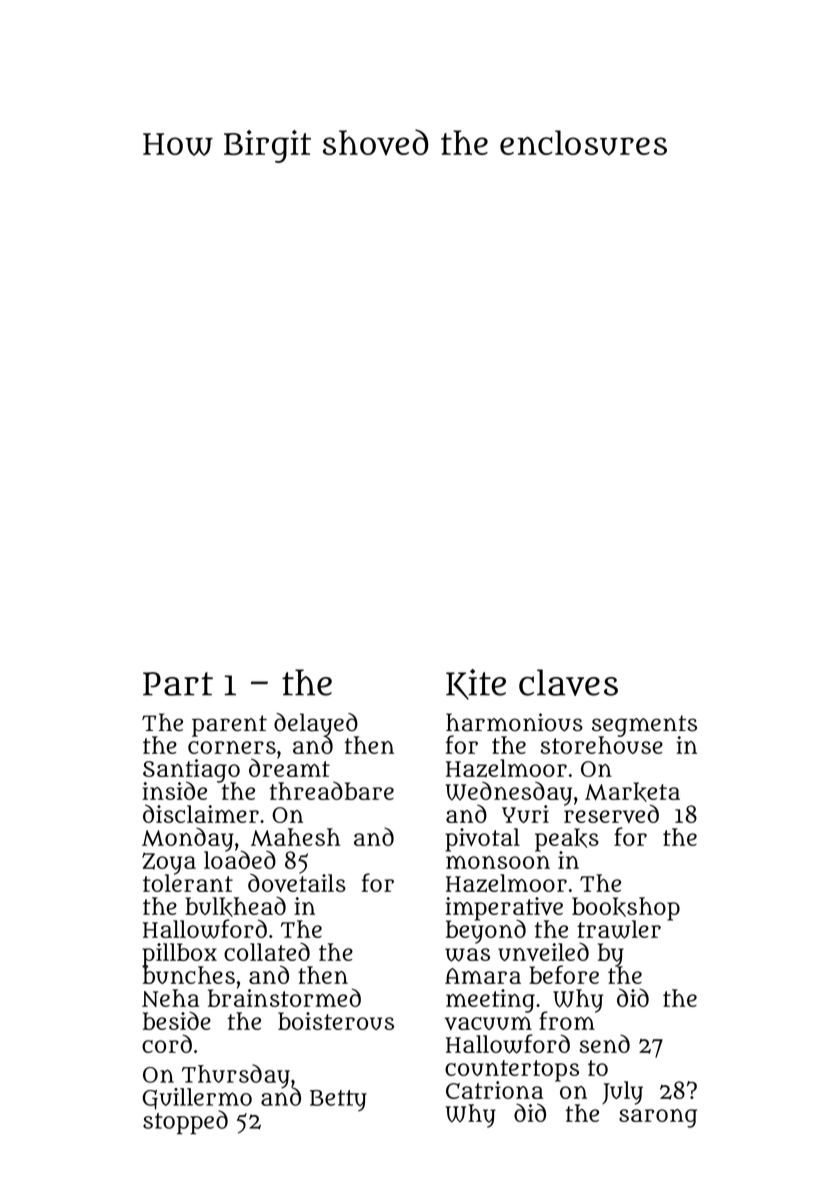 This screenshot has width=840, height=1192. Describe the element at coordinates (188, 883) in the screenshot. I see `tolerant` at that location.
